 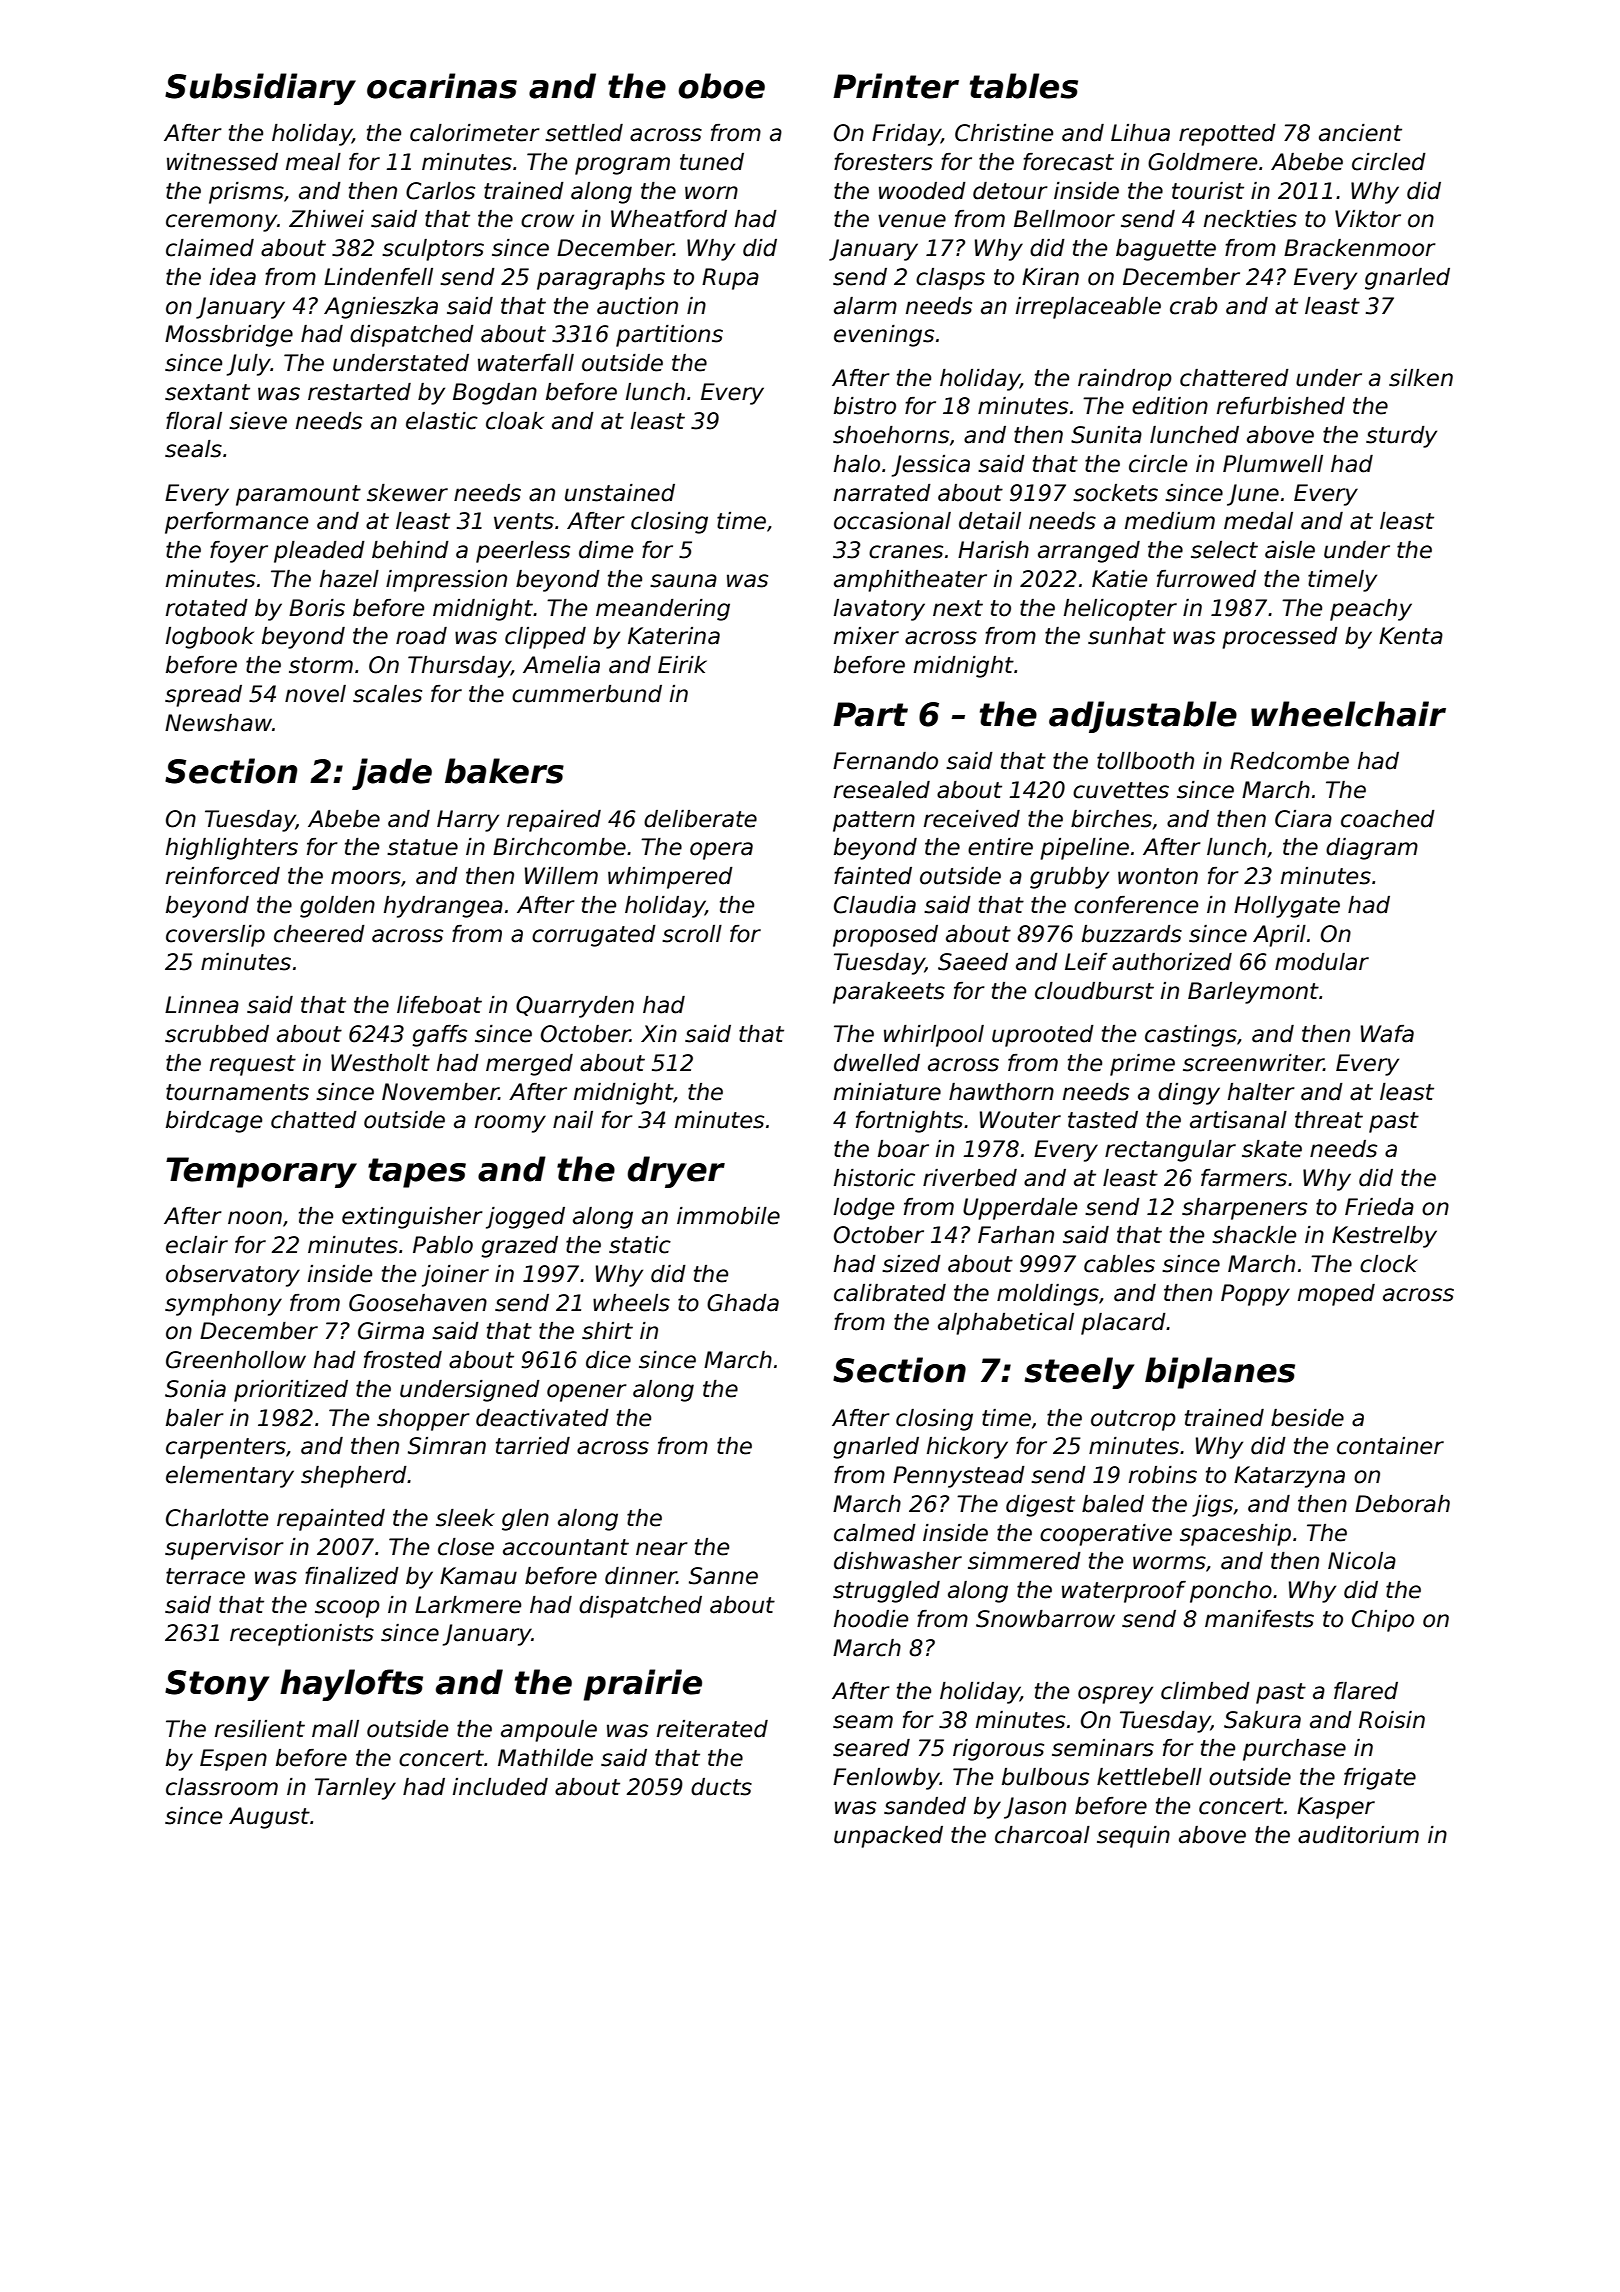 I want to click on reiterated, so click(x=712, y=1729).
